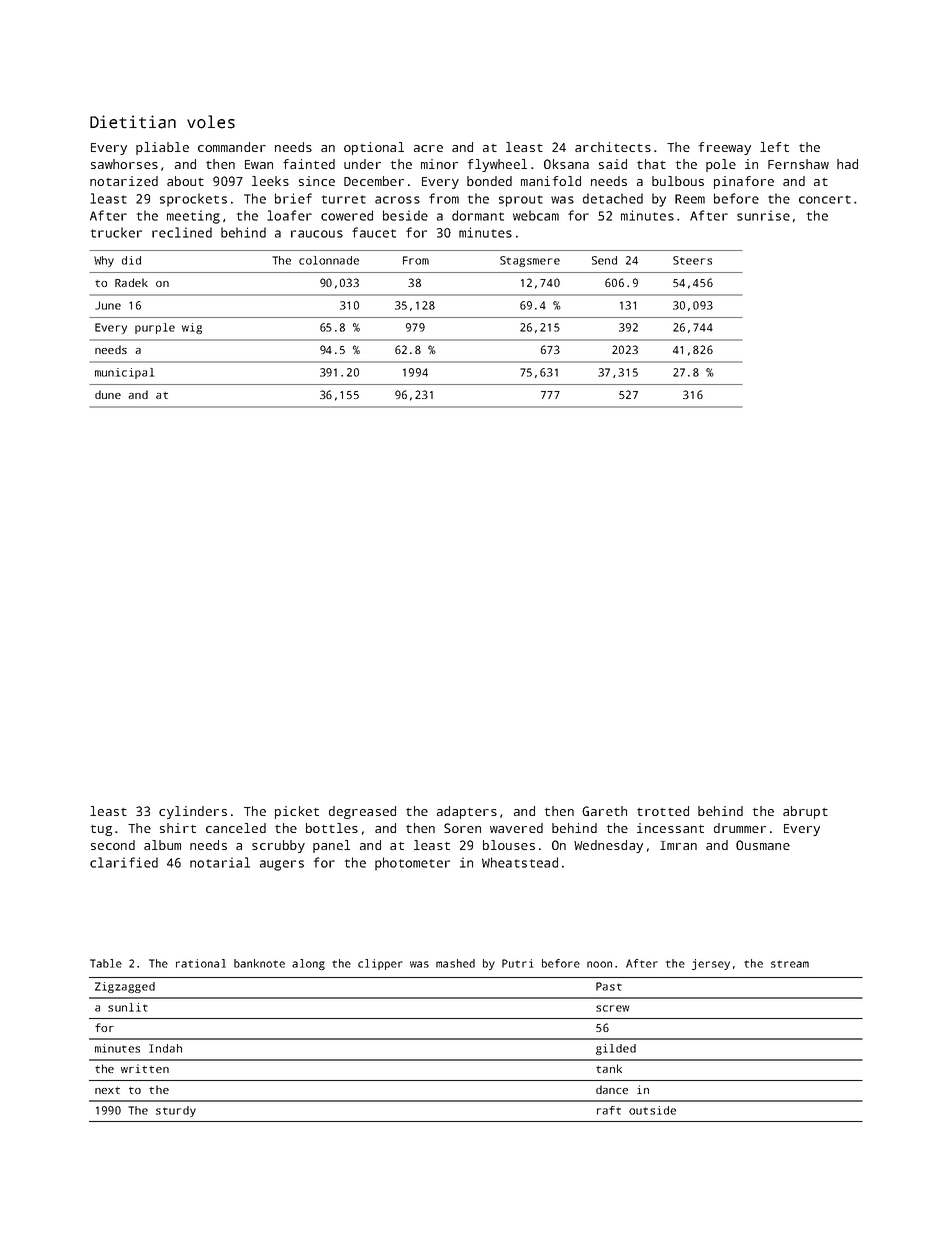  I want to click on architects, so click(613, 147).
